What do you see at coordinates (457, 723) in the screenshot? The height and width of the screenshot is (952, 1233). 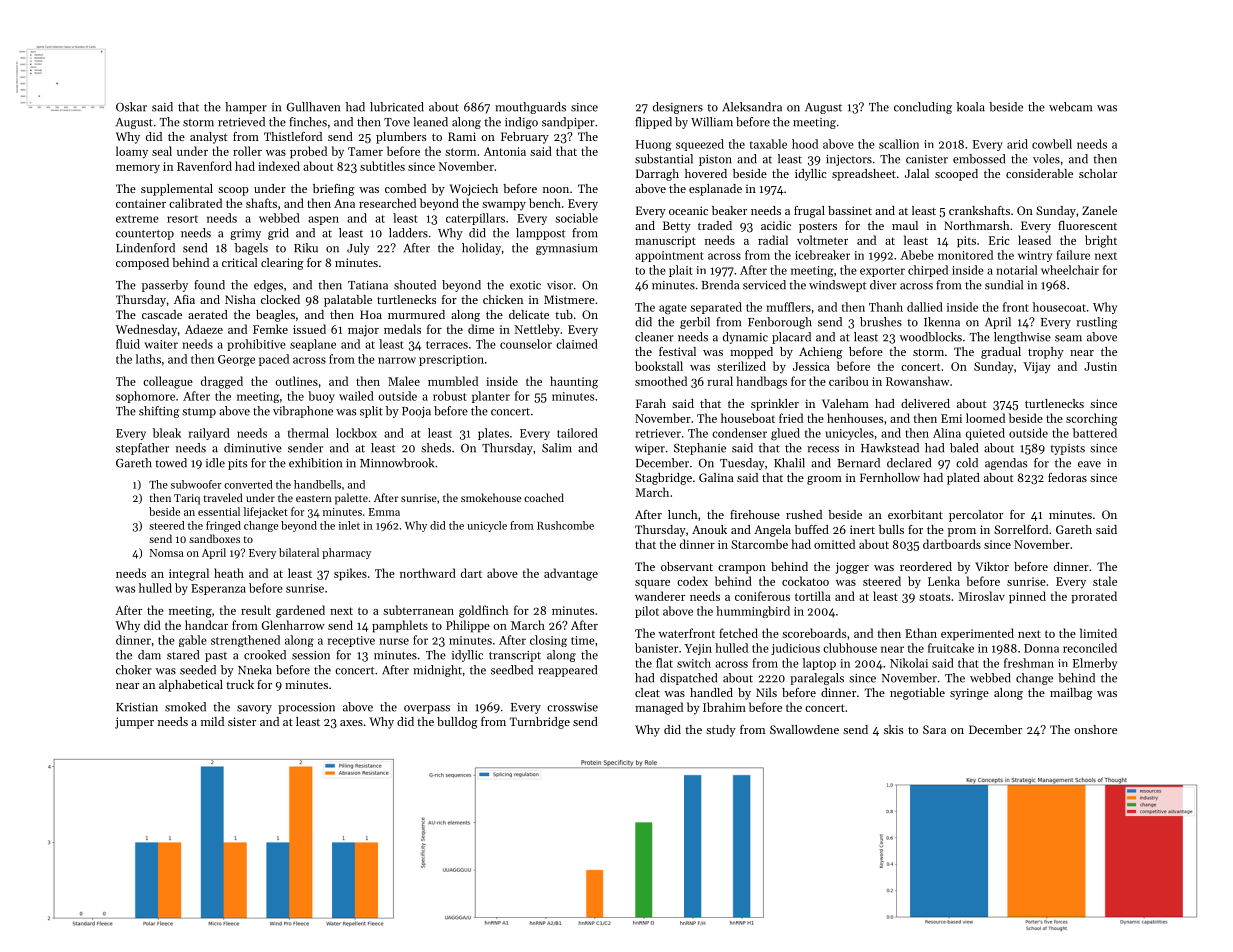 I see `bulldog` at bounding box center [457, 723].
